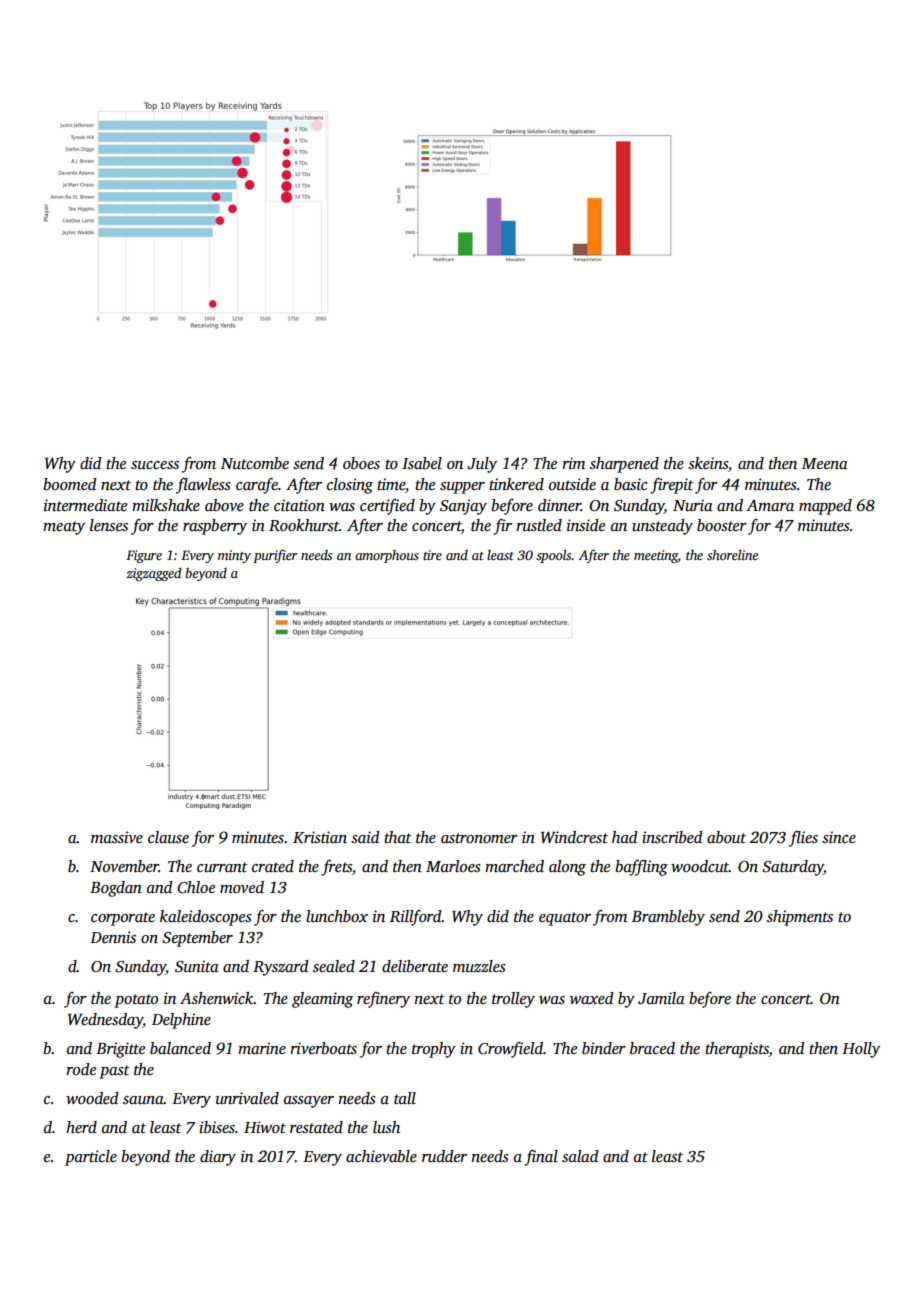 Image resolution: width=924 pixels, height=1308 pixels. Describe the element at coordinates (574, 837) in the screenshot. I see `Windcrest` at that location.
